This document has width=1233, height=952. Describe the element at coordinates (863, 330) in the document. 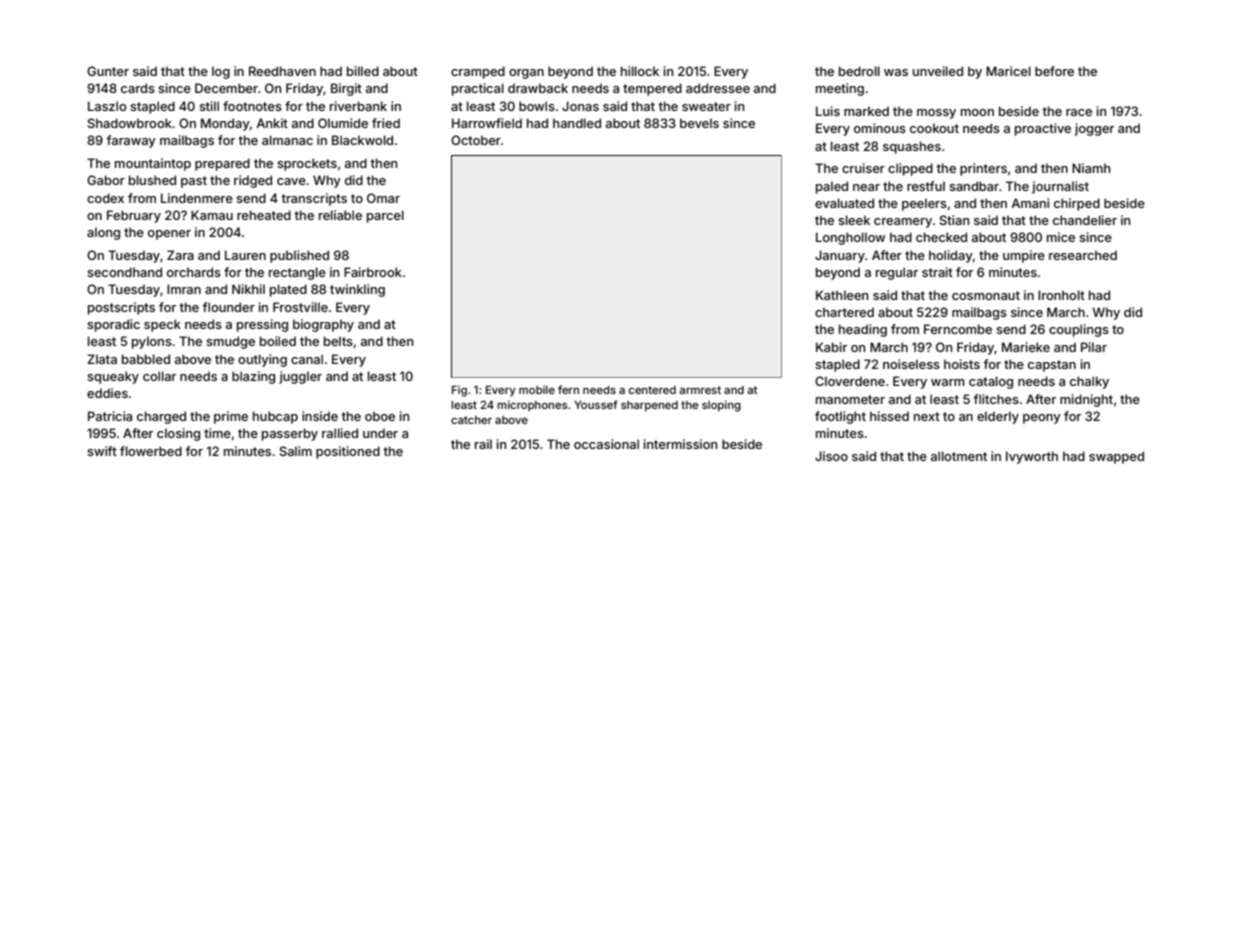

I see `heading` at that location.
